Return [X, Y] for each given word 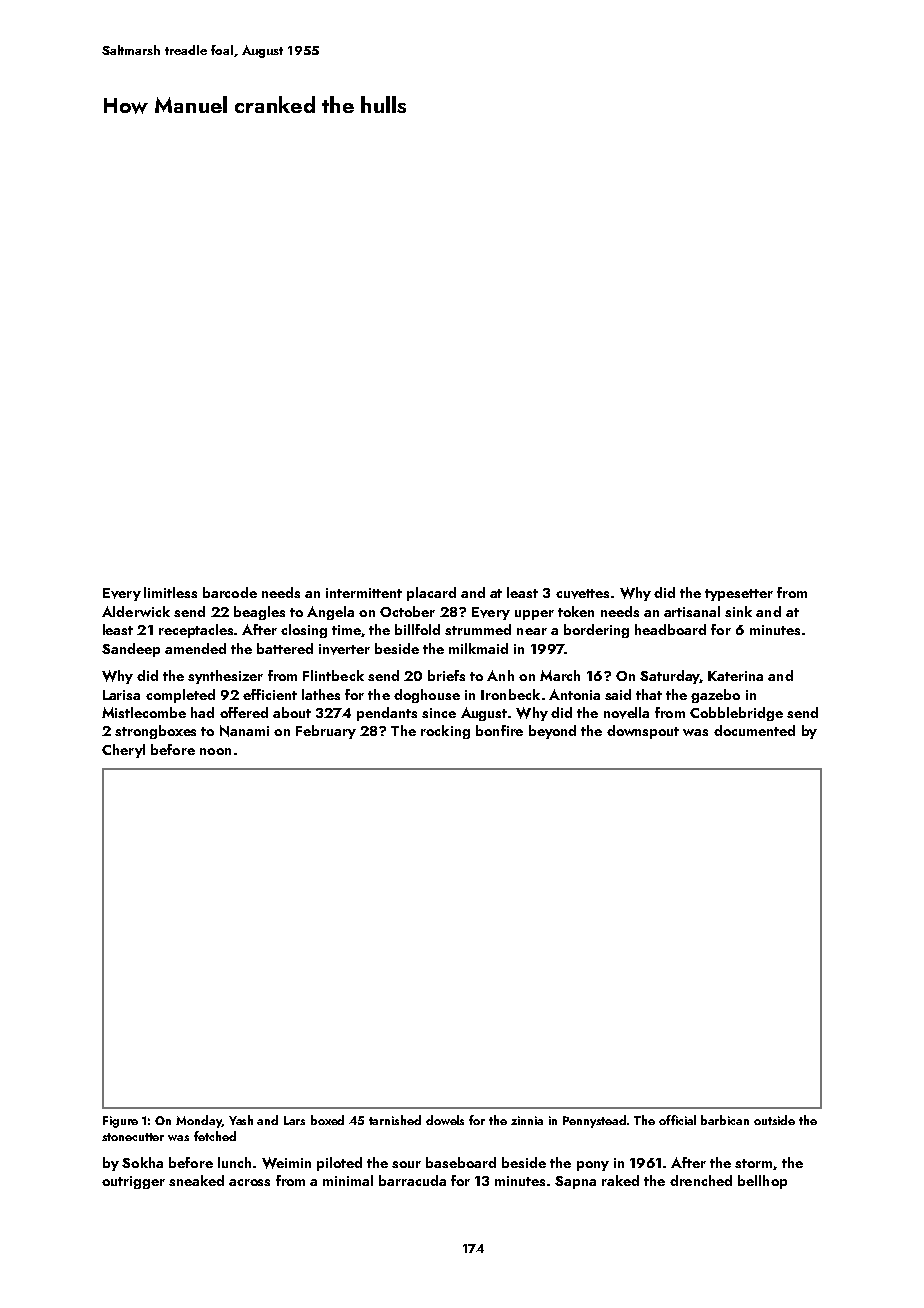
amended [195, 648]
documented [754, 730]
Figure [120, 1122]
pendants [387, 714]
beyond [552, 732]
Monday [199, 1121]
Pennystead [594, 1121]
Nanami [244, 731]
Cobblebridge [736, 714]
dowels [445, 1120]
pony [593, 1166]
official [677, 1120]
